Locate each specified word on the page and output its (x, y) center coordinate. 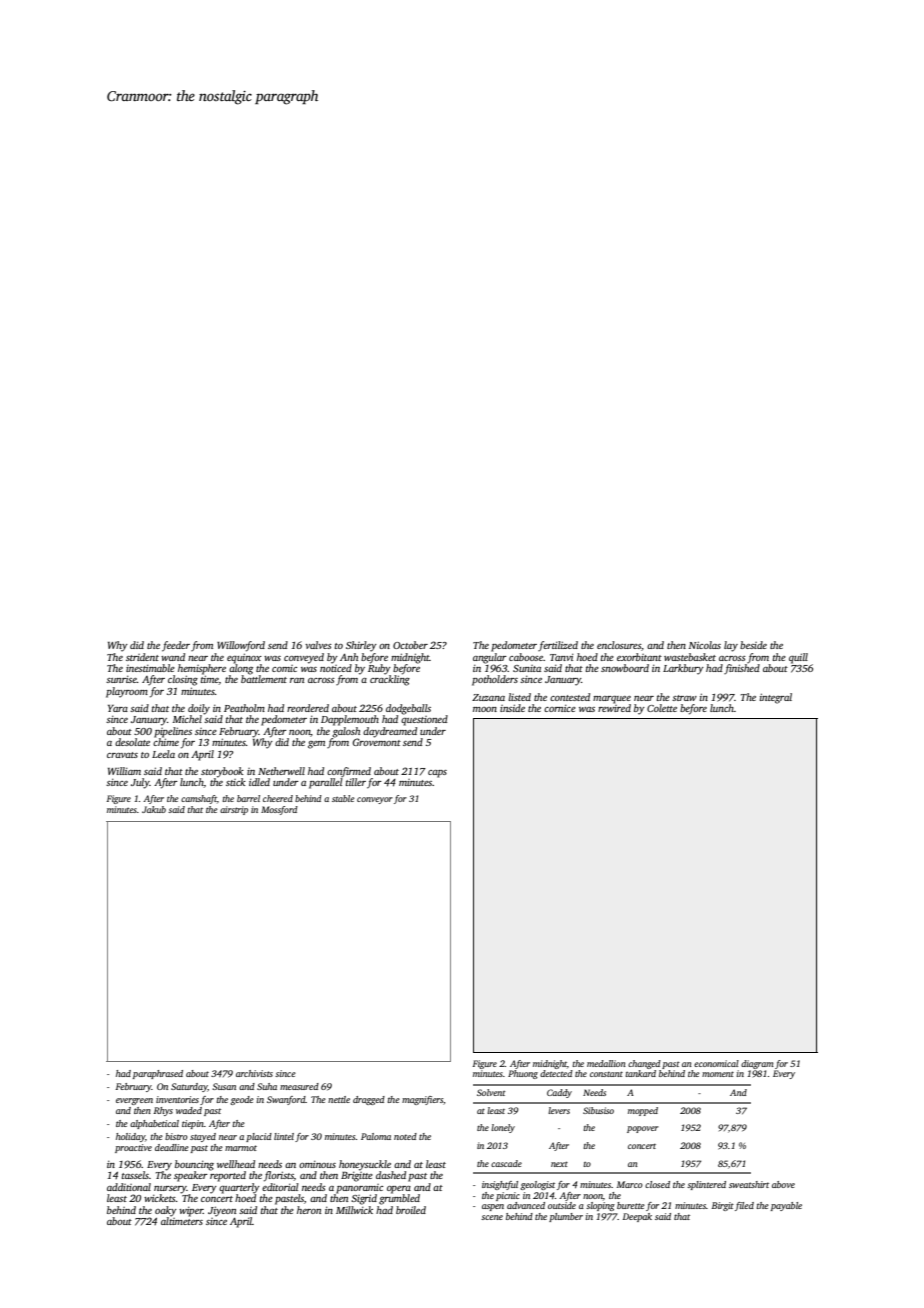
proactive (133, 1148)
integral (776, 698)
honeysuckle (365, 1165)
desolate (132, 742)
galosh (346, 732)
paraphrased (158, 1074)
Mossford (279, 810)
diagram (757, 1064)
